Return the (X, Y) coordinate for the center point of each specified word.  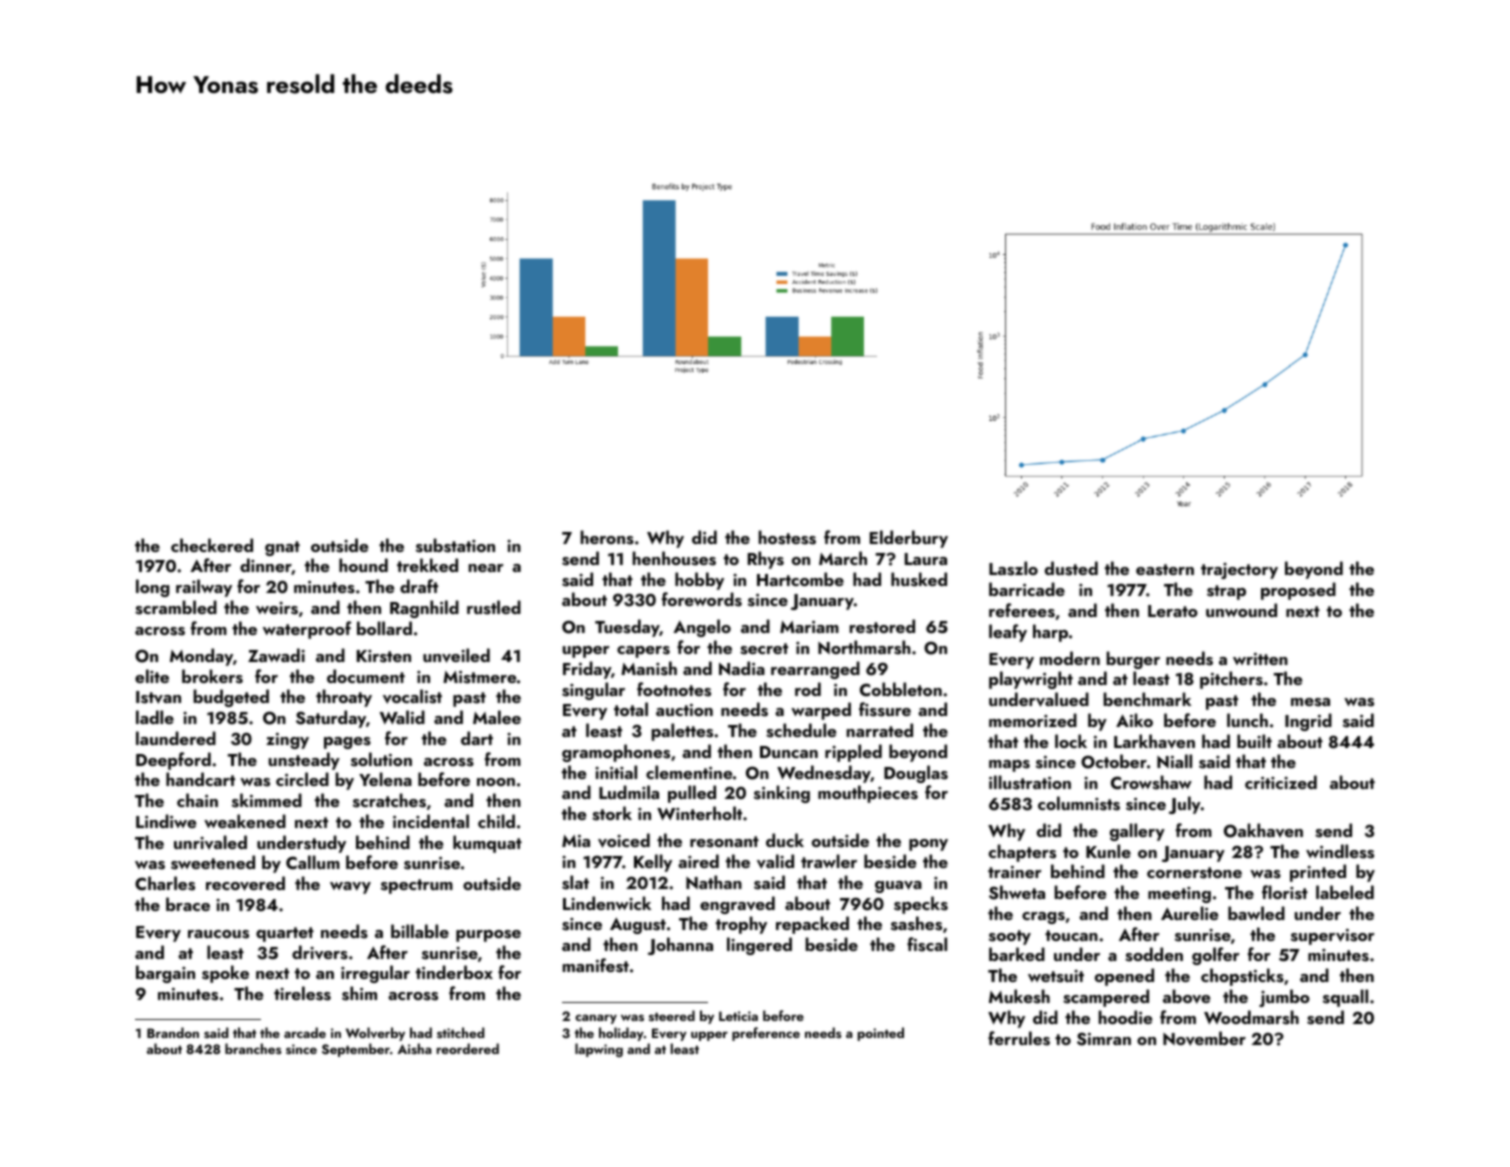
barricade (1027, 589)
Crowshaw (1151, 782)
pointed (881, 1034)
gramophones (616, 753)
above (1186, 996)
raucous (218, 934)
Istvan (158, 697)
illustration (1030, 782)
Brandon (173, 1032)
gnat (282, 548)
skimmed (267, 800)
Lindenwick (607, 903)
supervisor (1333, 937)
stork (612, 813)
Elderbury (909, 539)
